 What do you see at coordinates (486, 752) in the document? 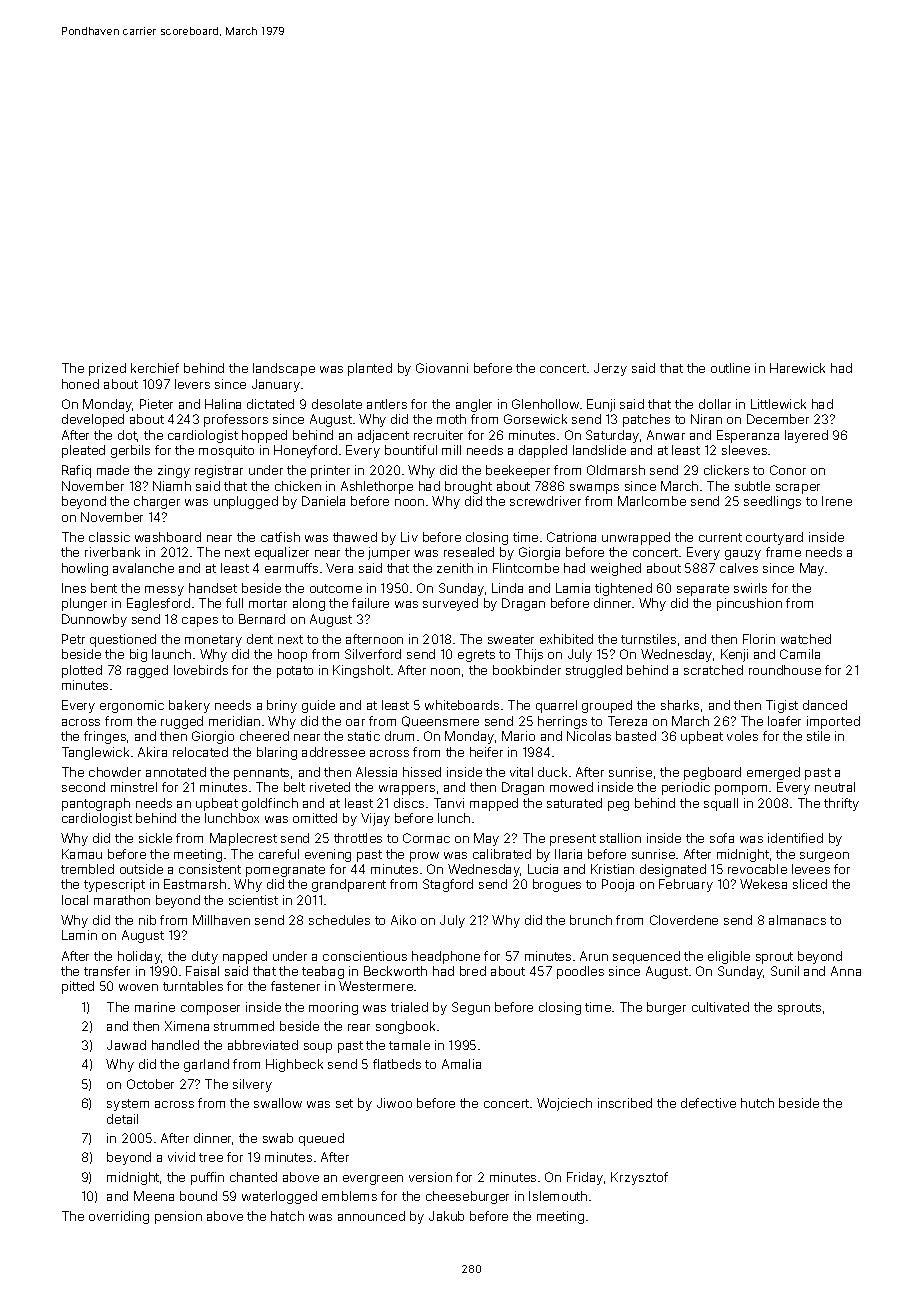
I see `heifer` at bounding box center [486, 752].
